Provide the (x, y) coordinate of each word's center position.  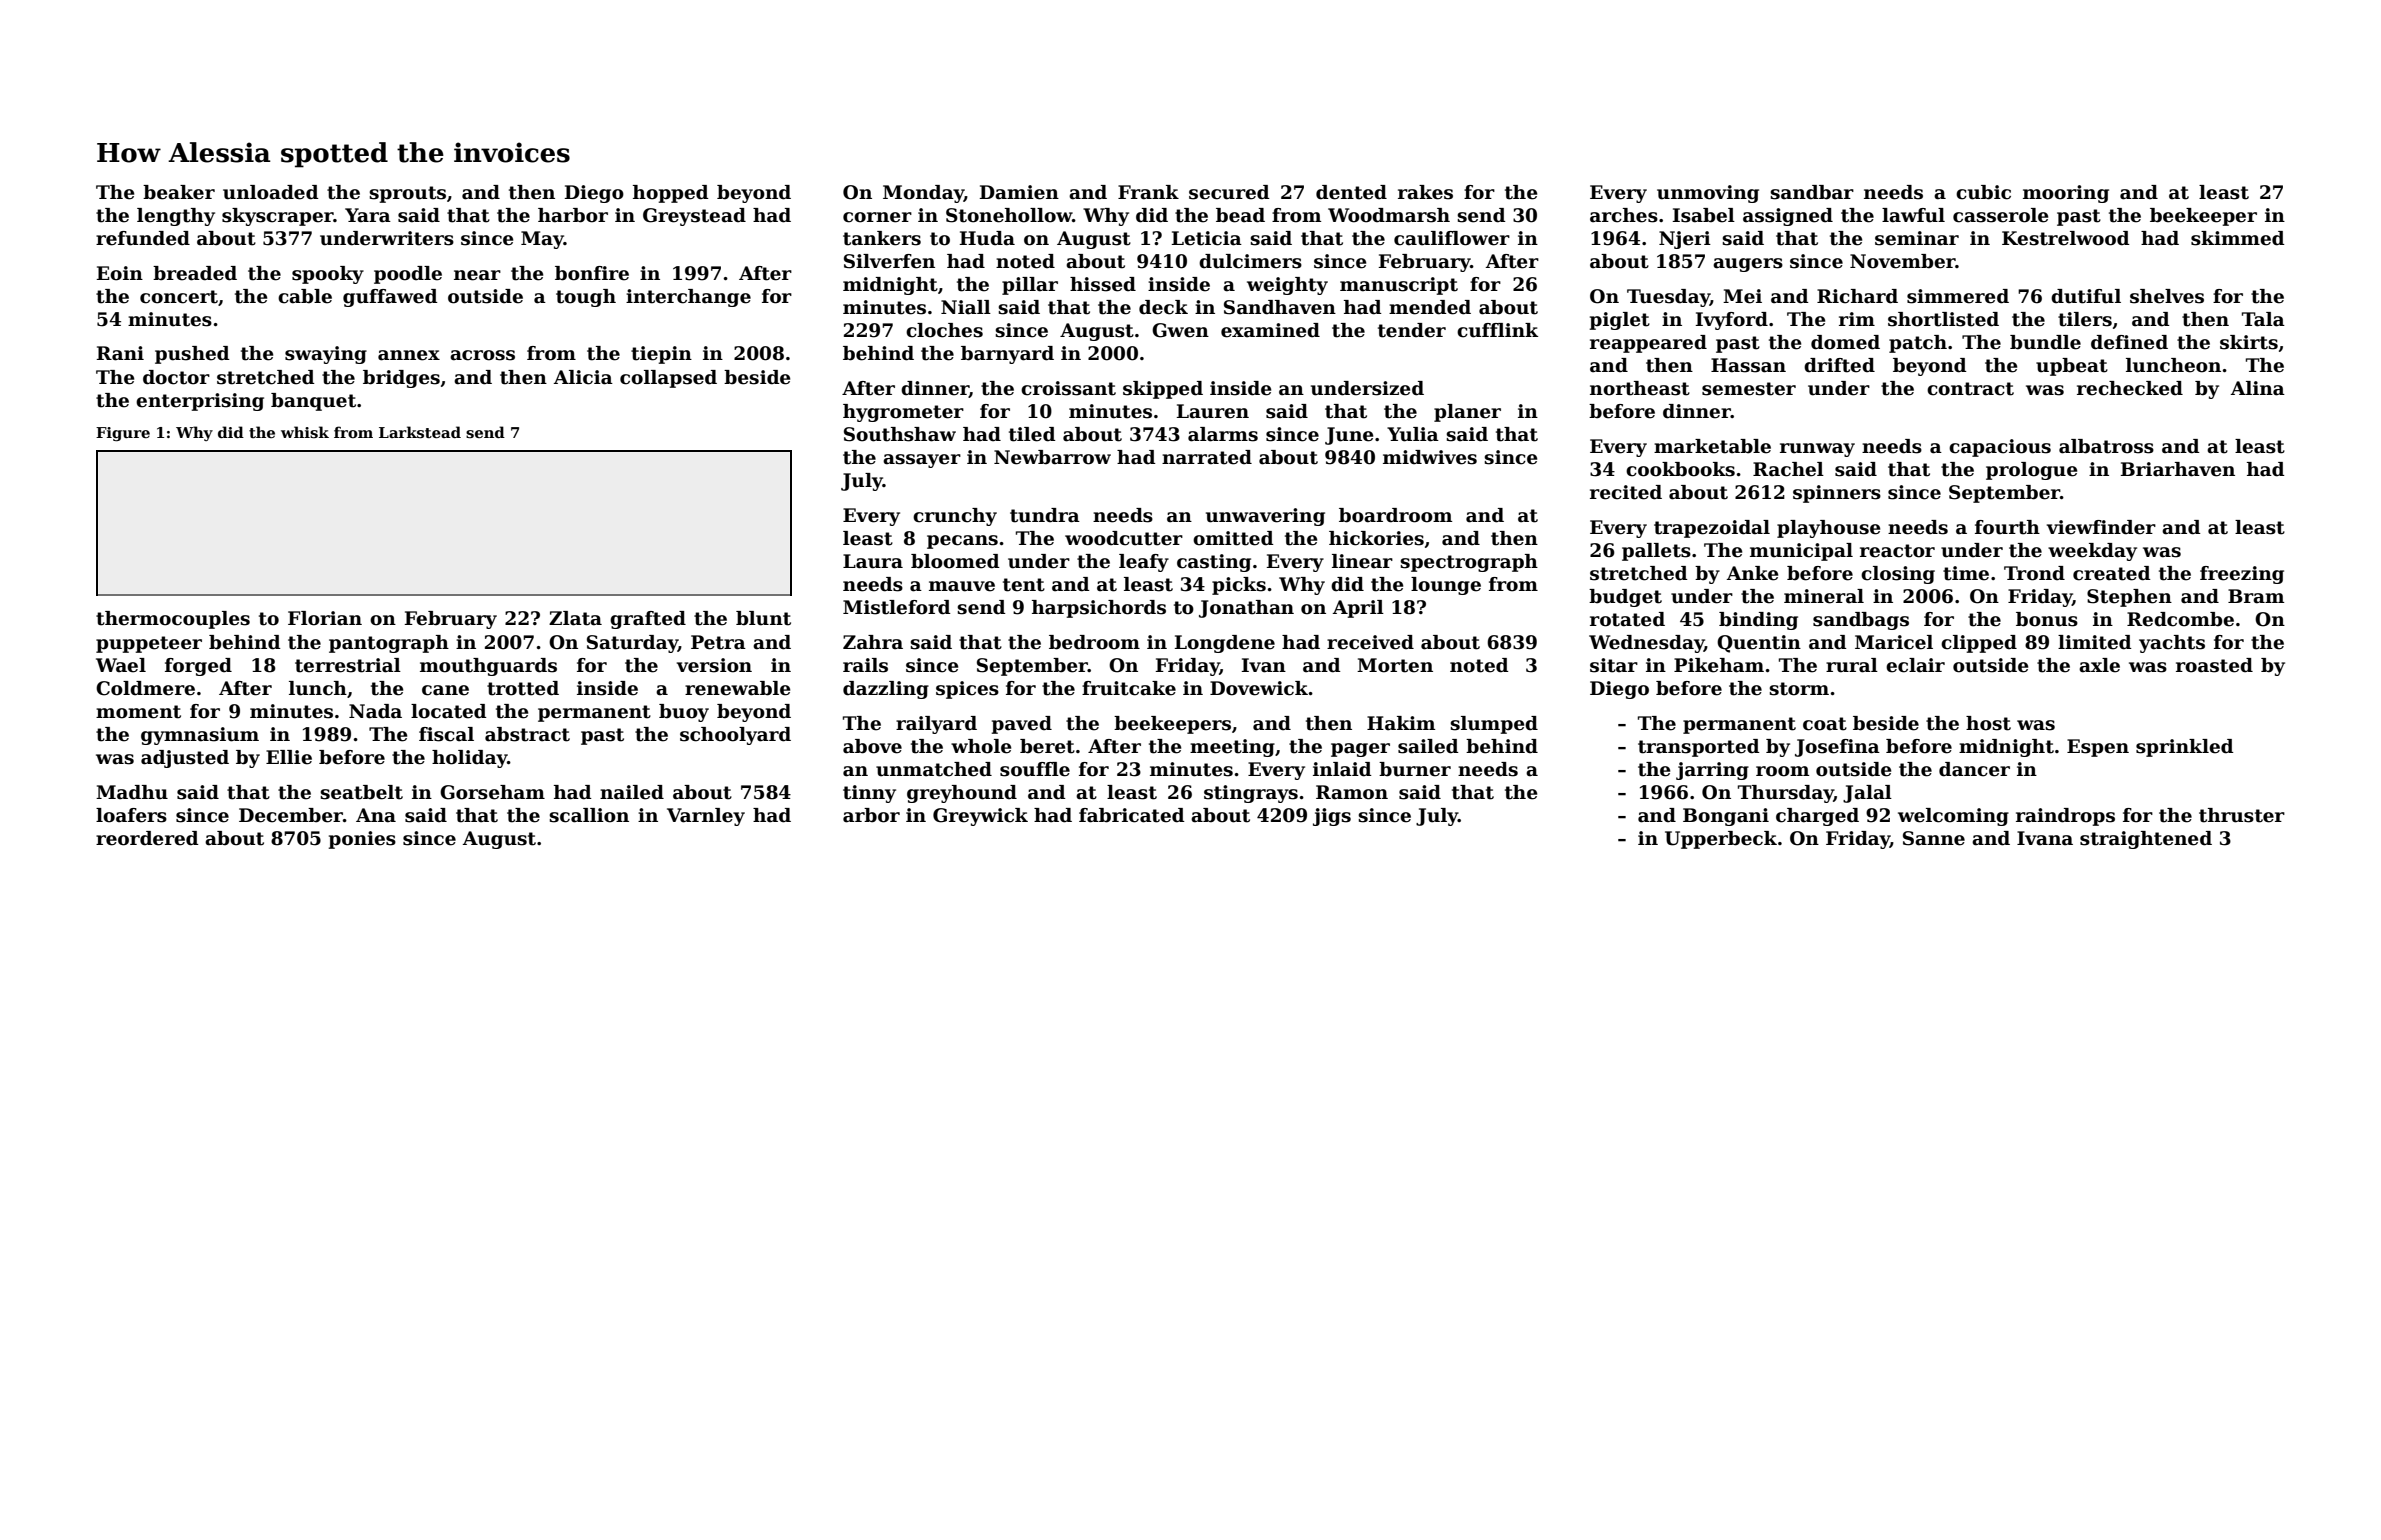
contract (1970, 389)
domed (1845, 342)
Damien (1019, 192)
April (1358, 609)
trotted (523, 688)
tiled (1032, 434)
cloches (944, 330)
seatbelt (361, 792)
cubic (1983, 192)
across (482, 355)
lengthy (176, 217)
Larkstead (420, 432)
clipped (1979, 644)
